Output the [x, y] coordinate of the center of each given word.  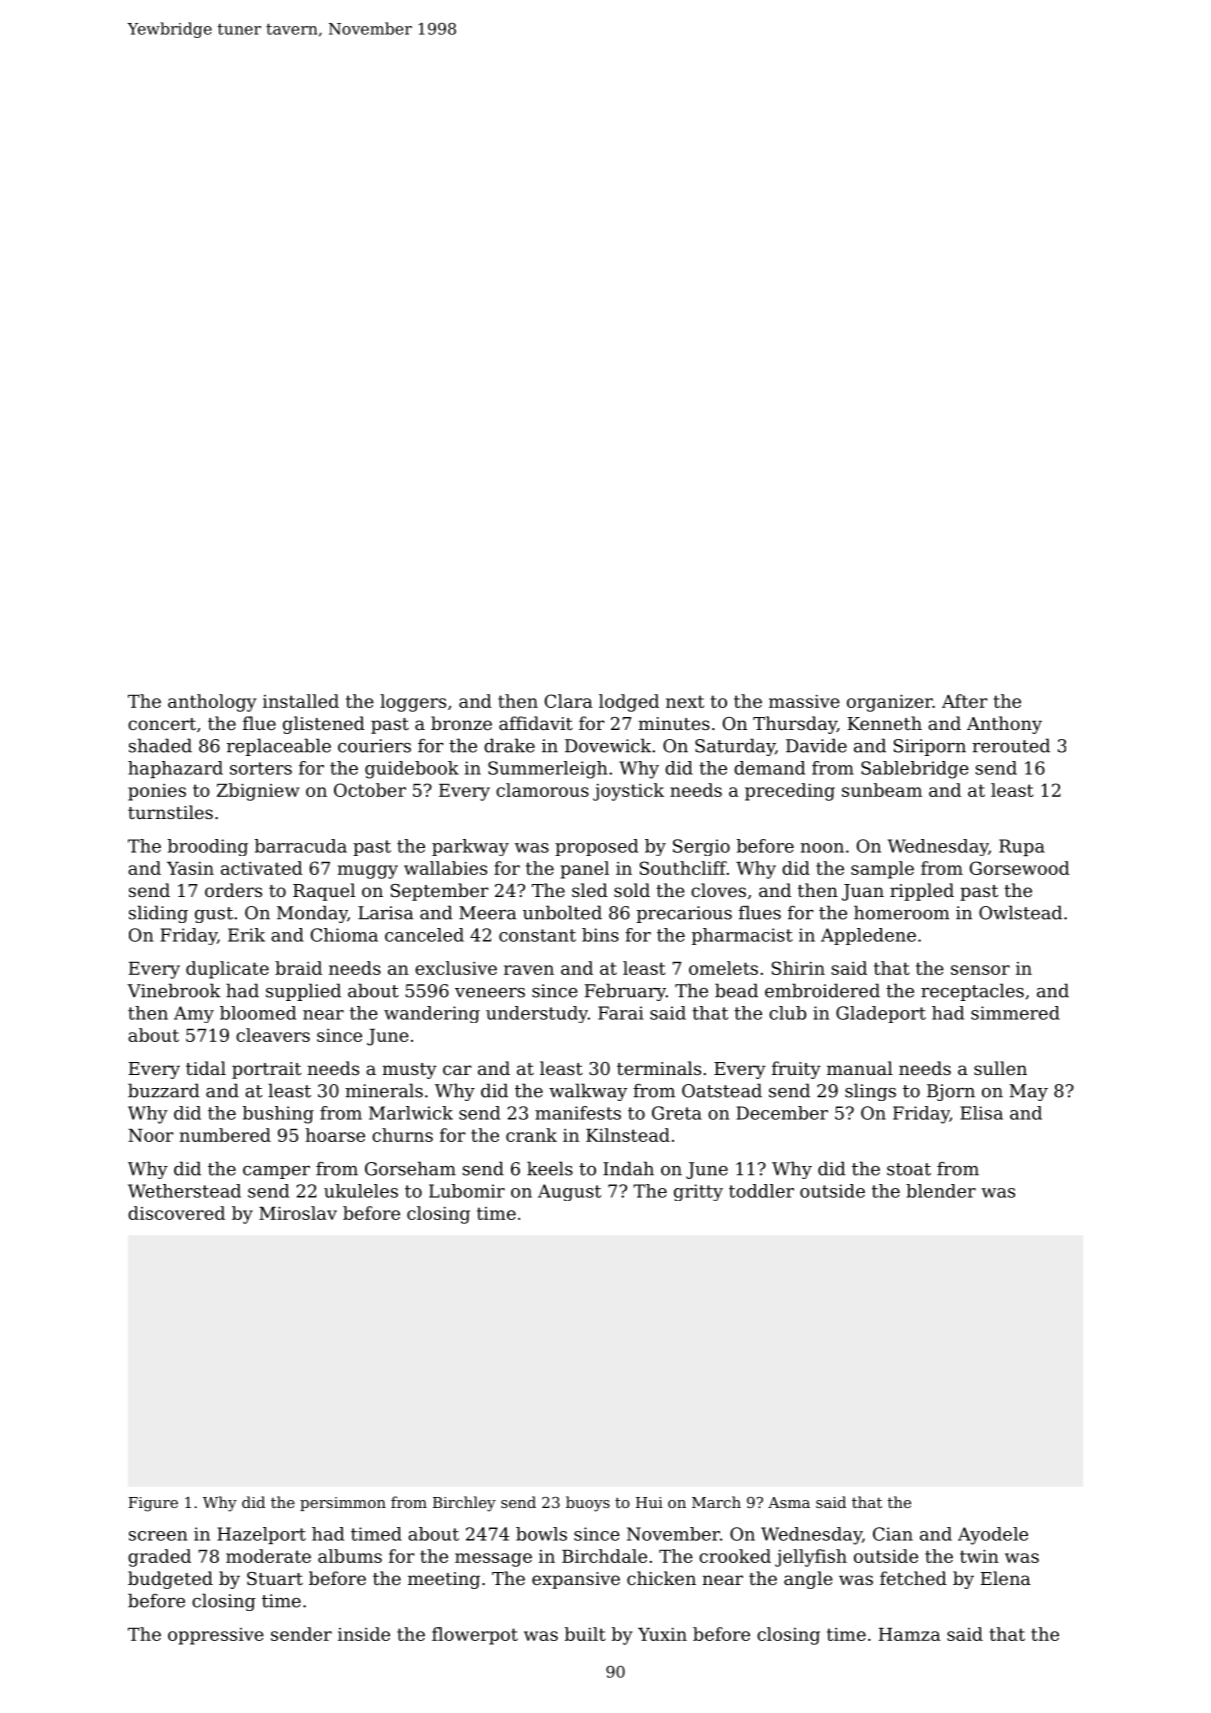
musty [410, 1071]
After [965, 701]
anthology [212, 703]
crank [531, 1135]
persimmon [343, 1504]
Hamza [910, 1634]
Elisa [981, 1113]
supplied [303, 992]
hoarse [335, 1135]
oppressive [216, 1636]
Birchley [464, 1504]
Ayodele [993, 1536]
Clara [569, 701]
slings [870, 1092]
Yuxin [662, 1634]
